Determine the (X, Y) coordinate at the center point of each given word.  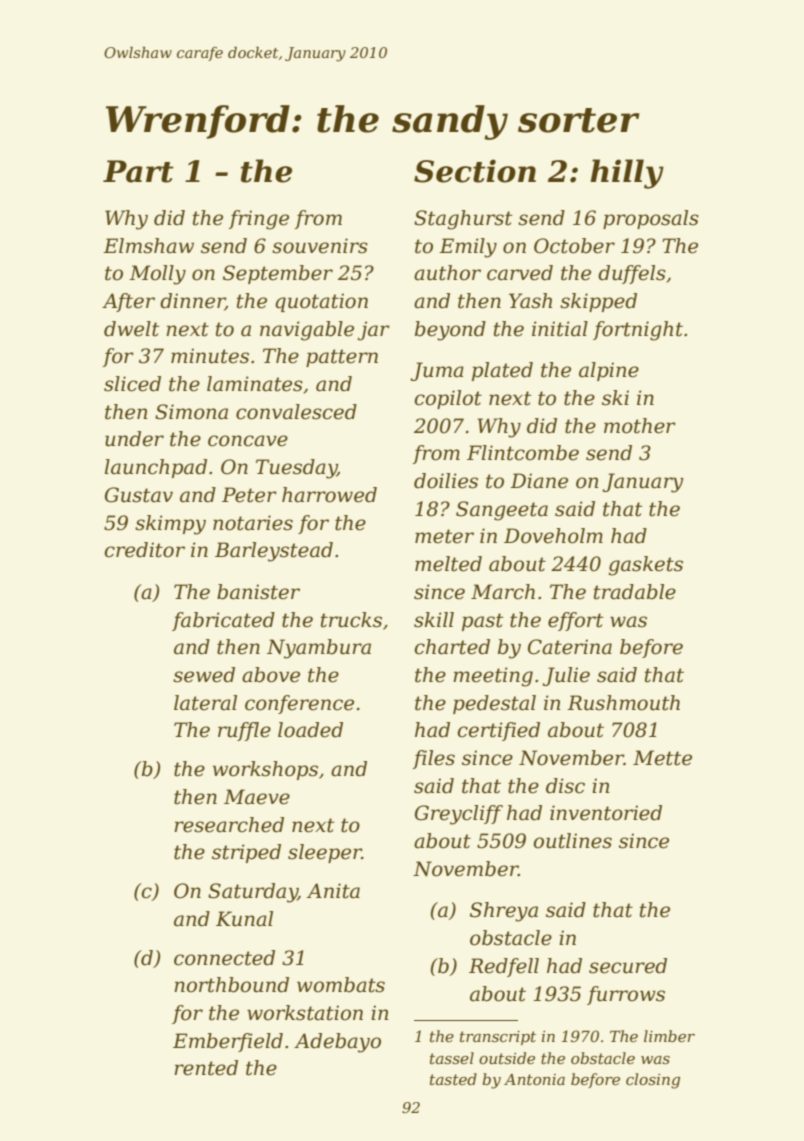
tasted (453, 1079)
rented (206, 1068)
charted (452, 647)
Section (475, 171)
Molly (157, 275)
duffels (632, 274)
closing (653, 1081)
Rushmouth (623, 703)
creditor (144, 550)
